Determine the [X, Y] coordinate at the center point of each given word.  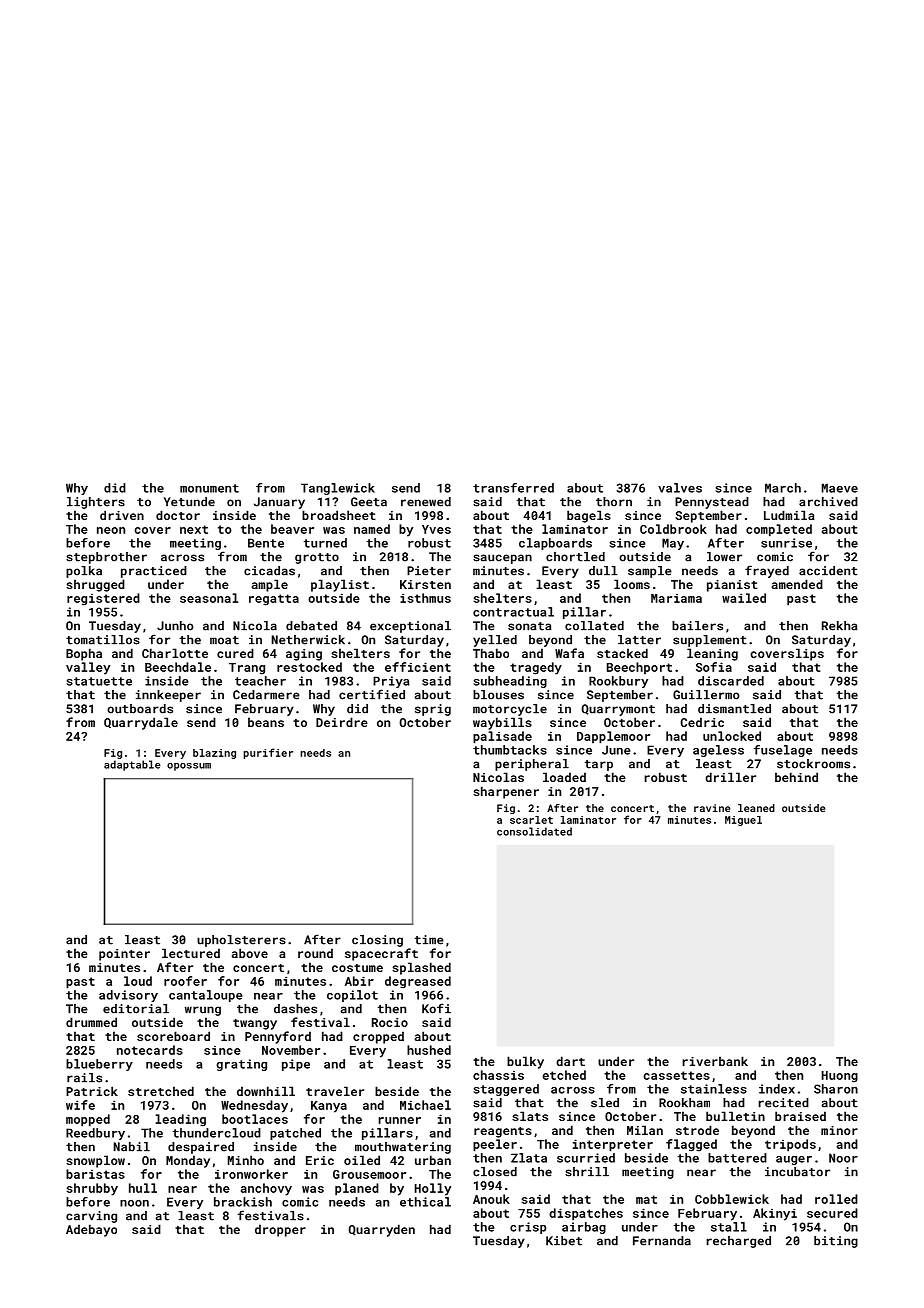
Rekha [839, 626]
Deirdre [342, 722]
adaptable [132, 765]
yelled [495, 641]
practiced [154, 572]
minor [839, 1130]
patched [295, 1134]
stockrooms [813, 764]
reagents [503, 1132]
